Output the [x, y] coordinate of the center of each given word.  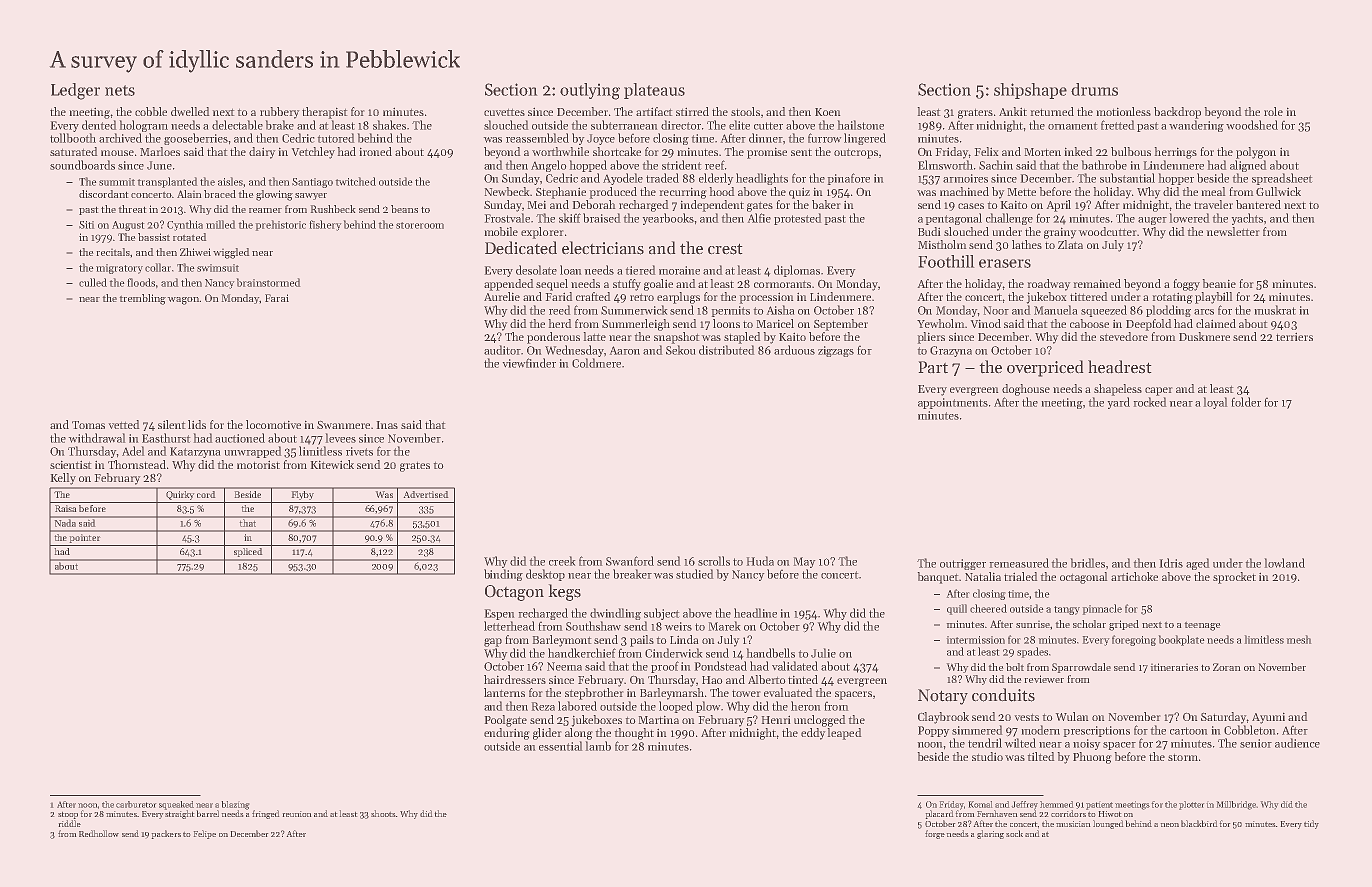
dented [99, 125]
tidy [1311, 824]
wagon [183, 301]
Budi [929, 231]
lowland [1285, 563]
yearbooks [668, 219]
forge [935, 834]
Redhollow [99, 833]
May [804, 562]
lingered [865, 139]
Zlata [1070, 244]
